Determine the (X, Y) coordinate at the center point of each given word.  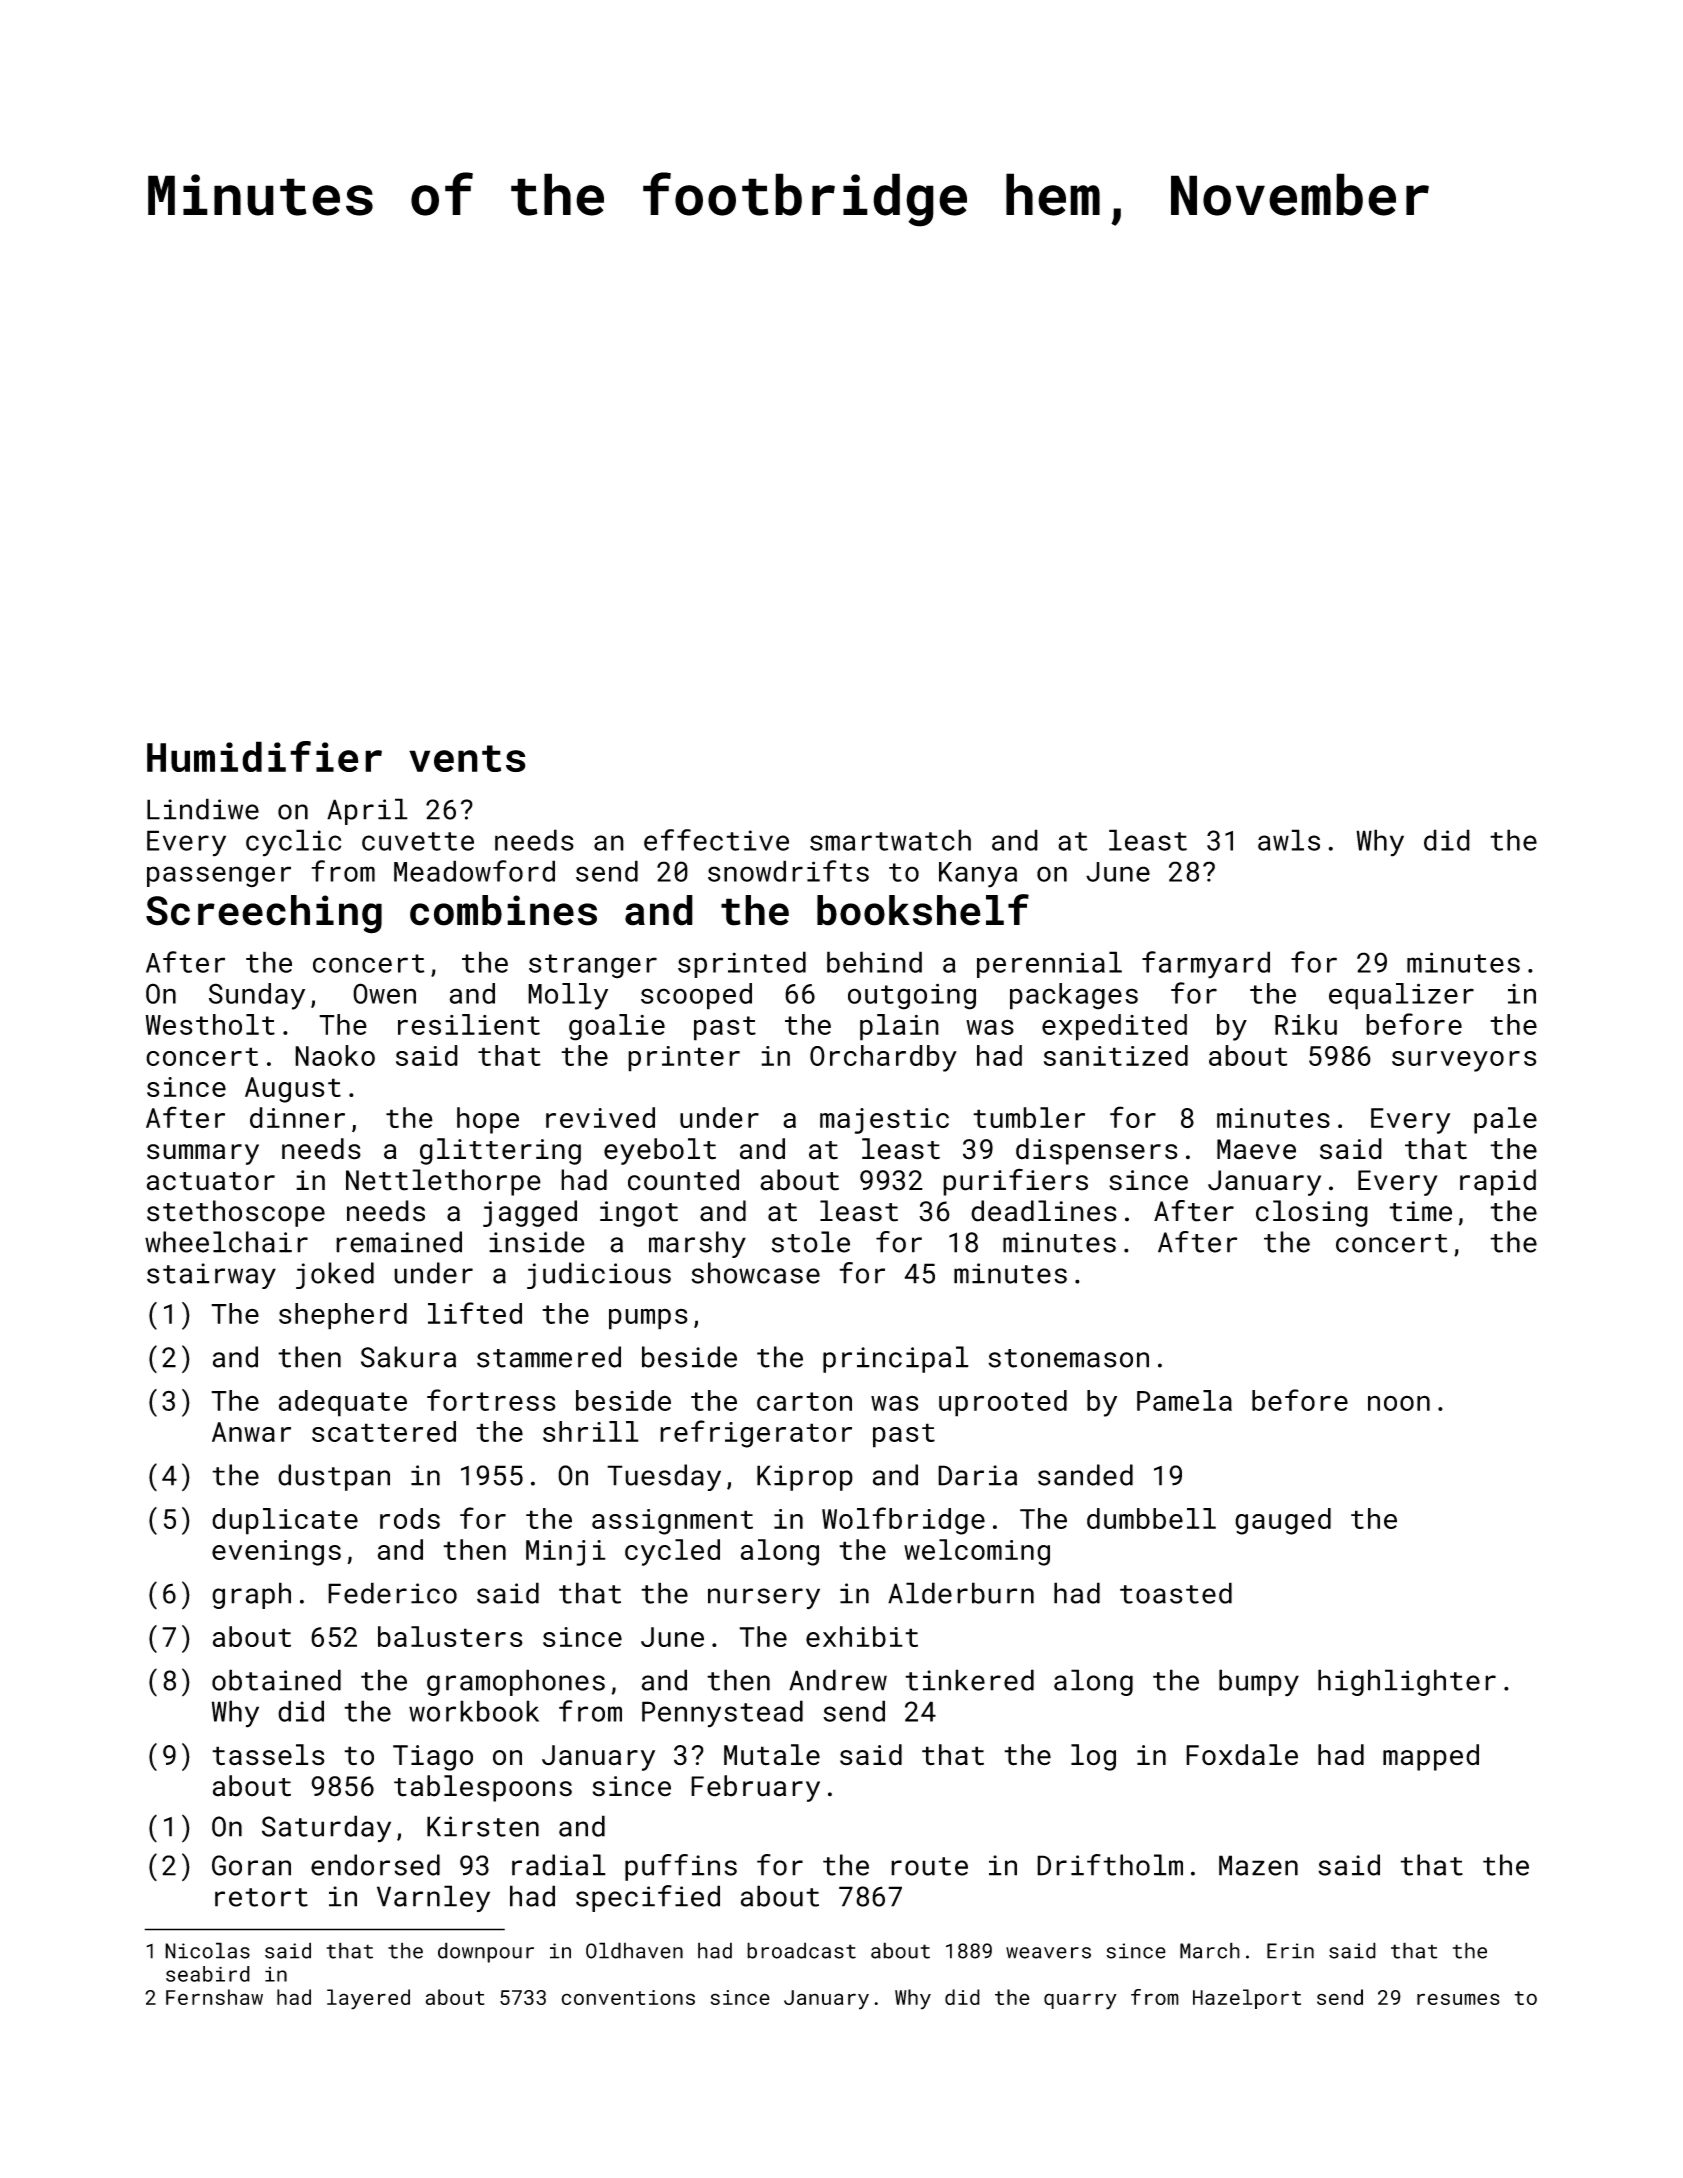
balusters (450, 1636)
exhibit (862, 1636)
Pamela (1184, 1400)
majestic (884, 1121)
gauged (1283, 1521)
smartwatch (890, 840)
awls (1289, 840)
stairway (211, 1276)
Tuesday (664, 1477)
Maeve (1256, 1149)
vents (467, 758)
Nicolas (207, 1950)
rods (410, 1518)
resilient (469, 1024)
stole (811, 1242)
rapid (1498, 1182)
